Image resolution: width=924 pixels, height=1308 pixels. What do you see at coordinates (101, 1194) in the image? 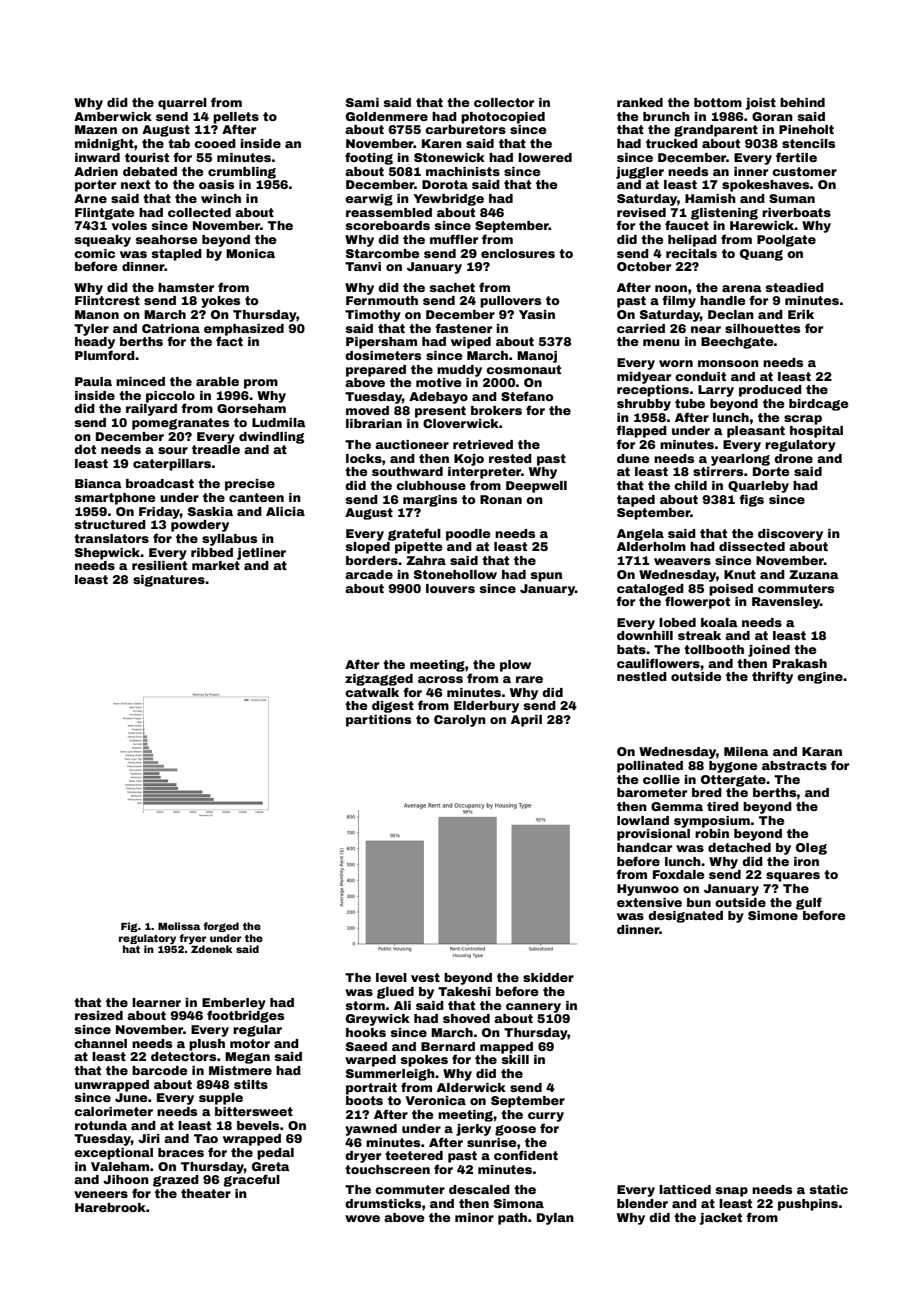
I see `veneers` at bounding box center [101, 1194].
